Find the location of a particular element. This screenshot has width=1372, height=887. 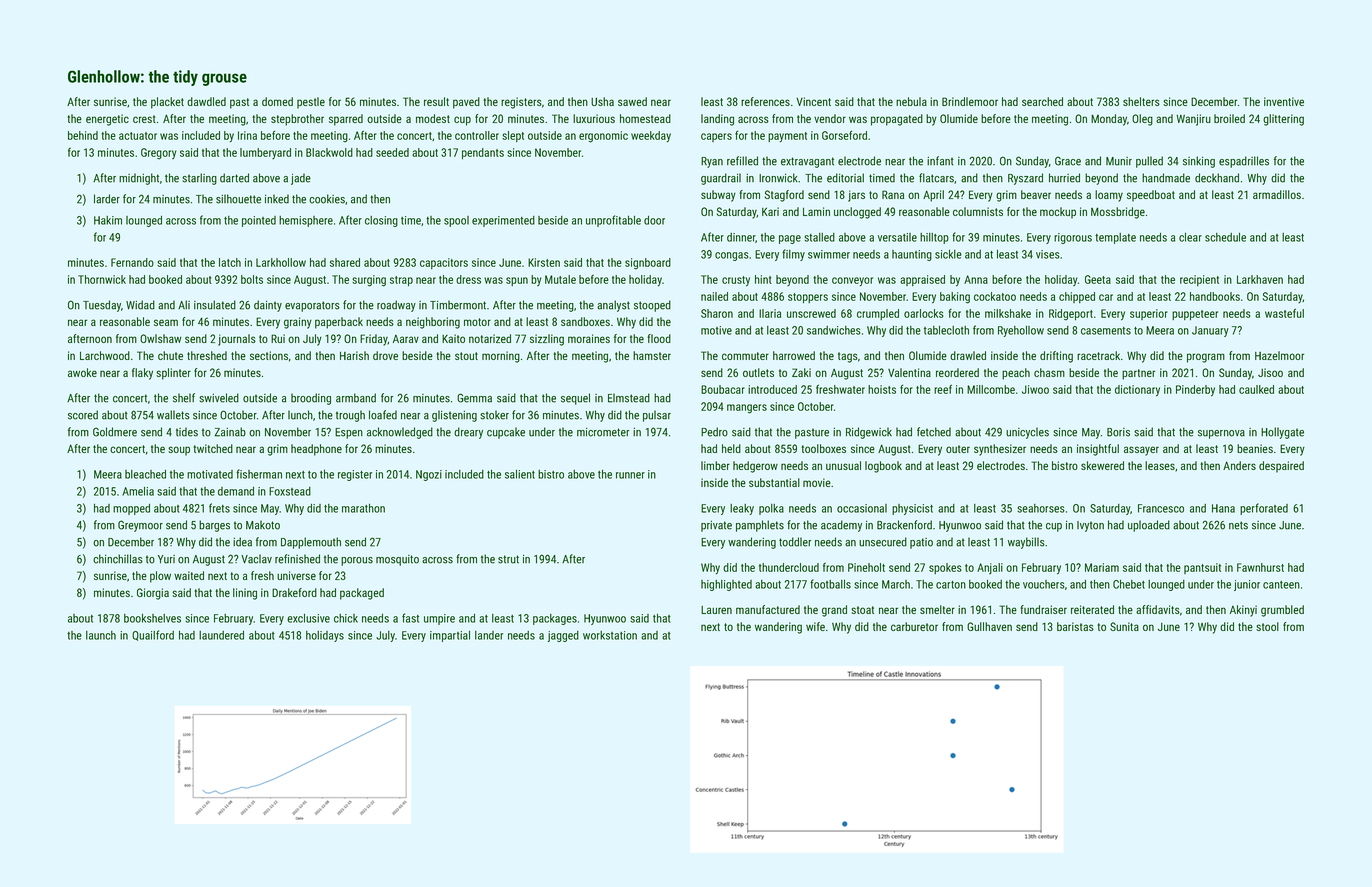

propagated is located at coordinates (897, 120).
